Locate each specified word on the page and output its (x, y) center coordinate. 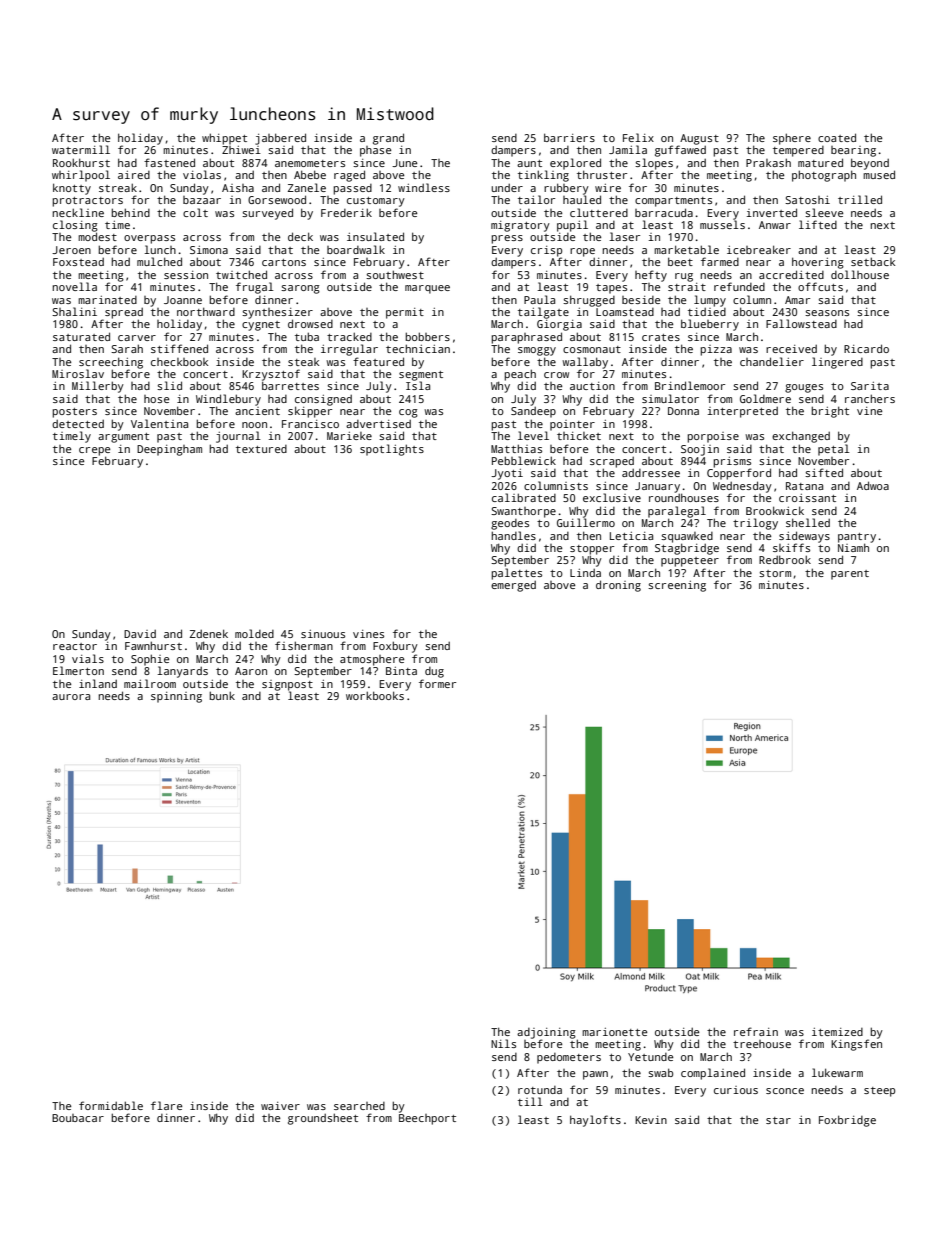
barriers (569, 137)
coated (837, 137)
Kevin (651, 1120)
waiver (280, 1106)
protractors (87, 202)
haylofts (595, 1121)
